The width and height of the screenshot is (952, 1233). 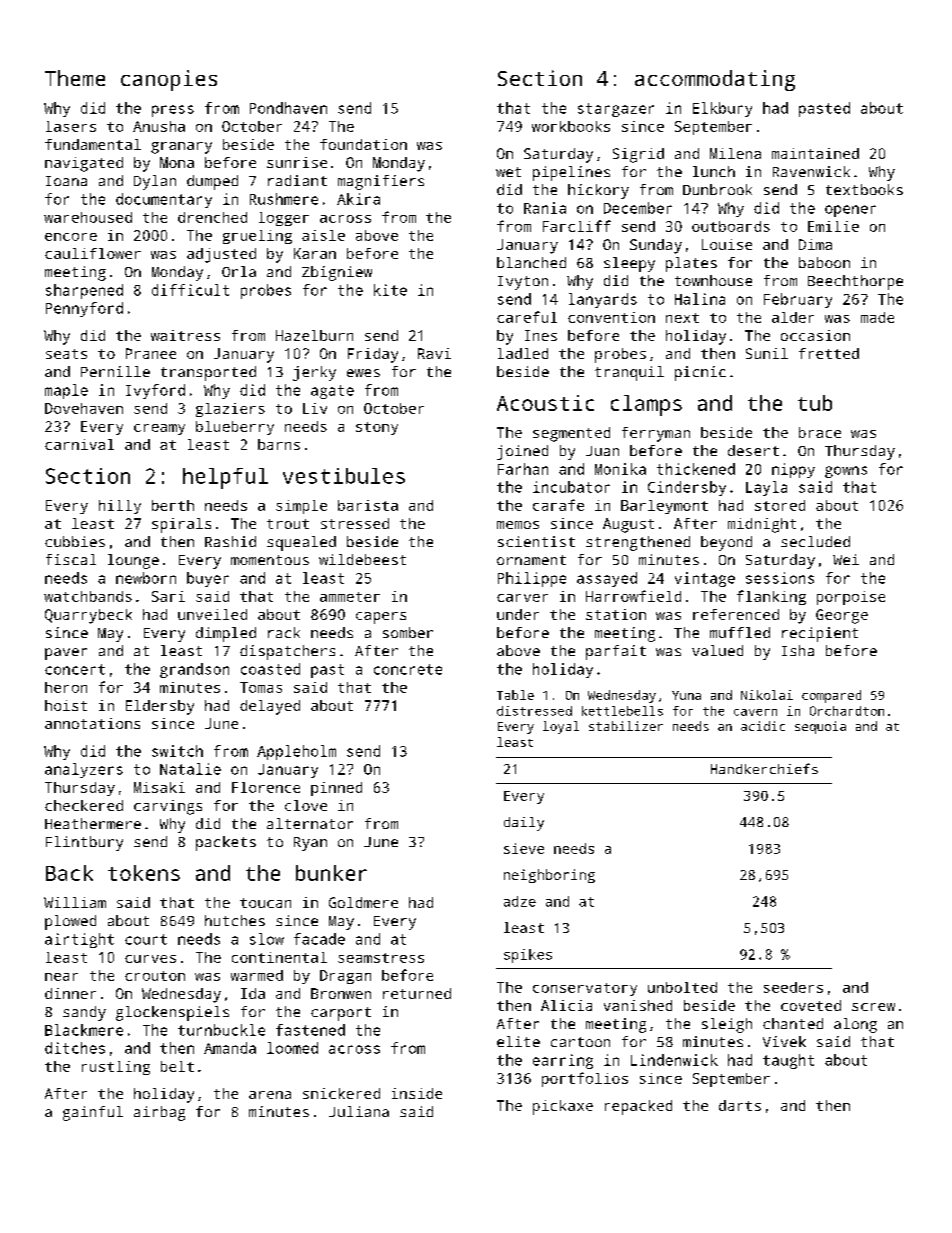 I want to click on grandson, so click(x=194, y=670).
